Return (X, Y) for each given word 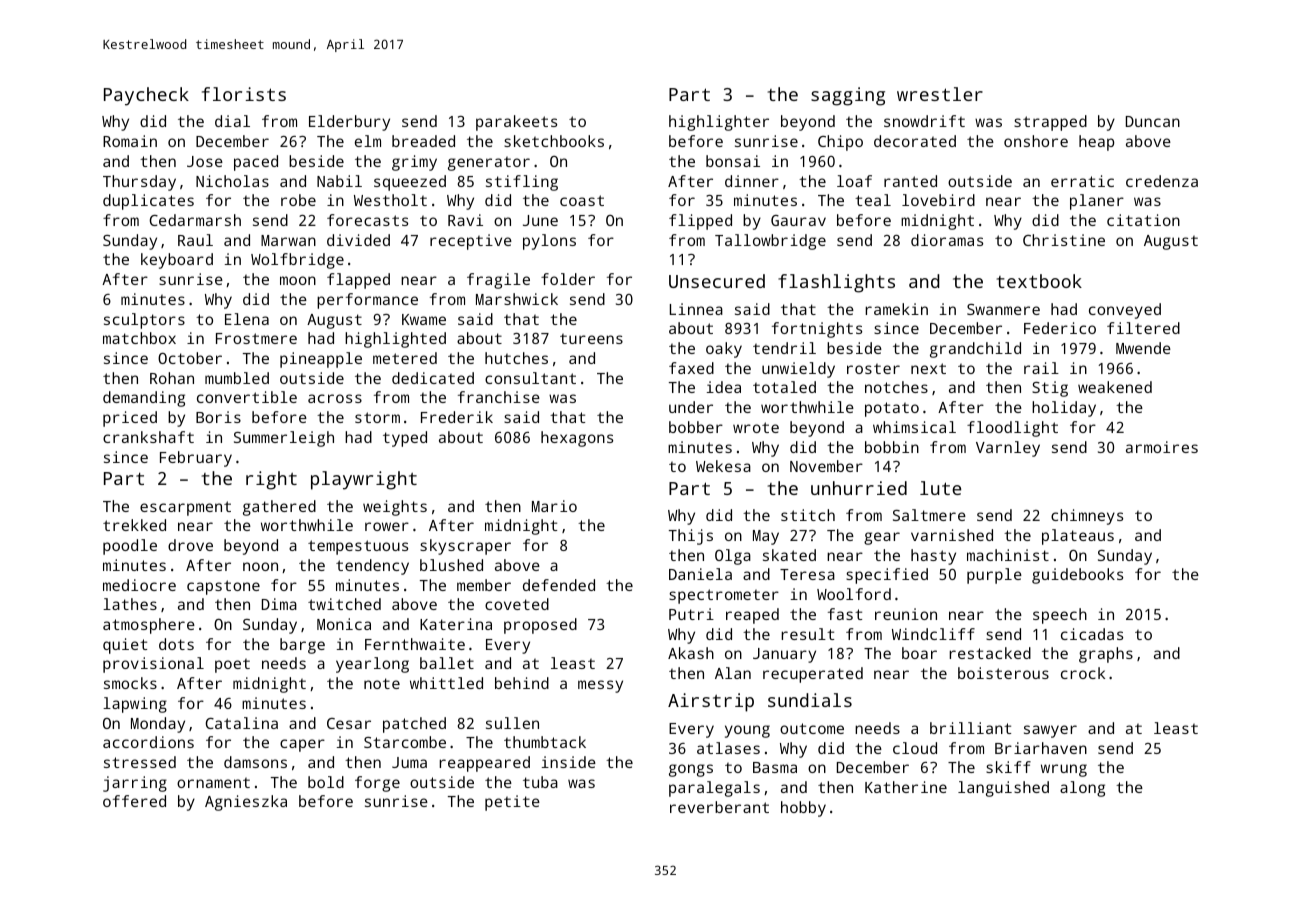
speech (1060, 616)
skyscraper (465, 547)
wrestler (940, 94)
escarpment (185, 508)
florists (244, 94)
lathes (130, 604)
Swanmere (1003, 309)
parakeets (516, 123)
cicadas (1092, 634)
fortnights (817, 330)
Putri (691, 614)
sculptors (144, 321)
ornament (213, 783)
